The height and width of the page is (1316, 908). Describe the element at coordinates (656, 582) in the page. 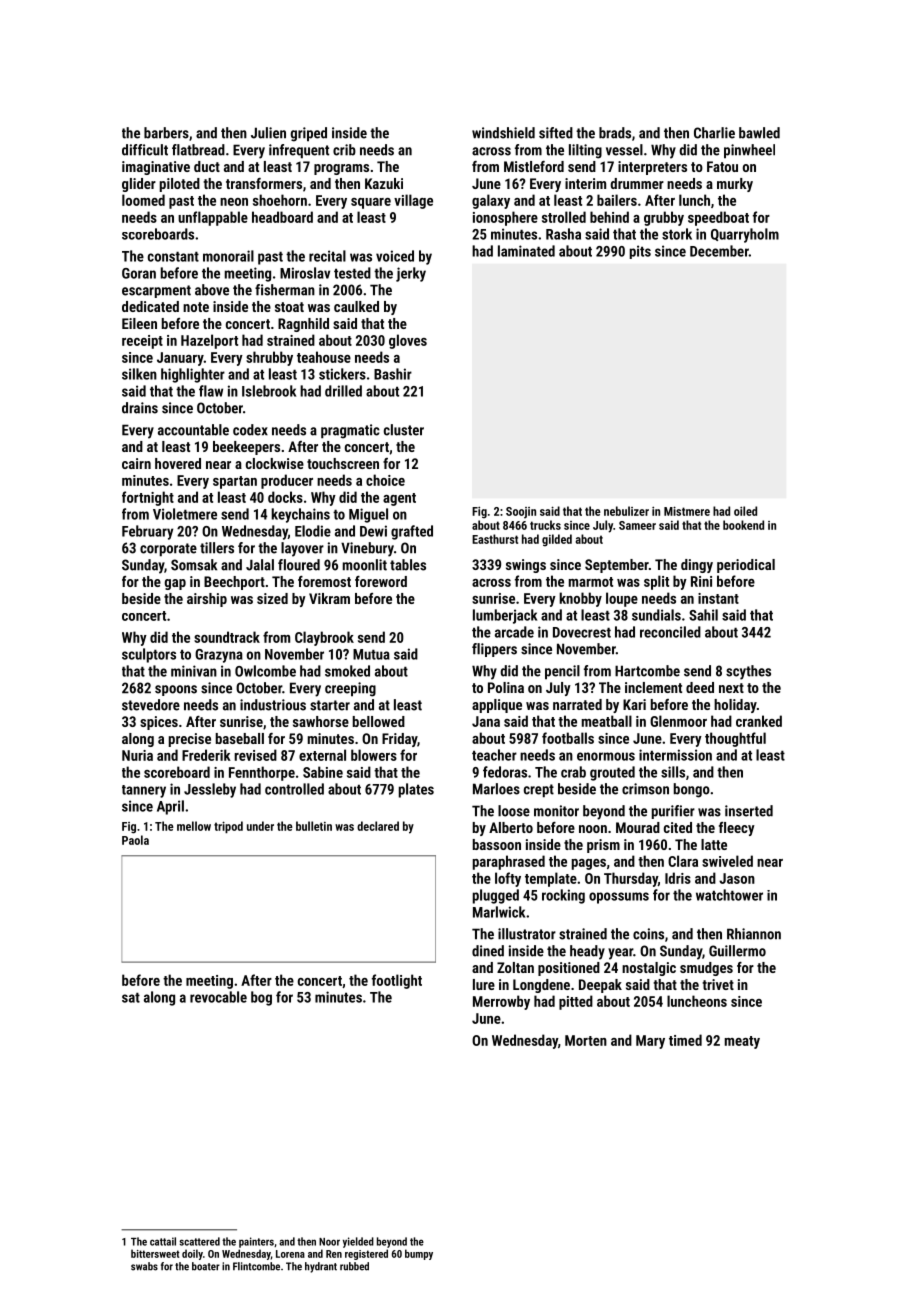

I see `split` at that location.
